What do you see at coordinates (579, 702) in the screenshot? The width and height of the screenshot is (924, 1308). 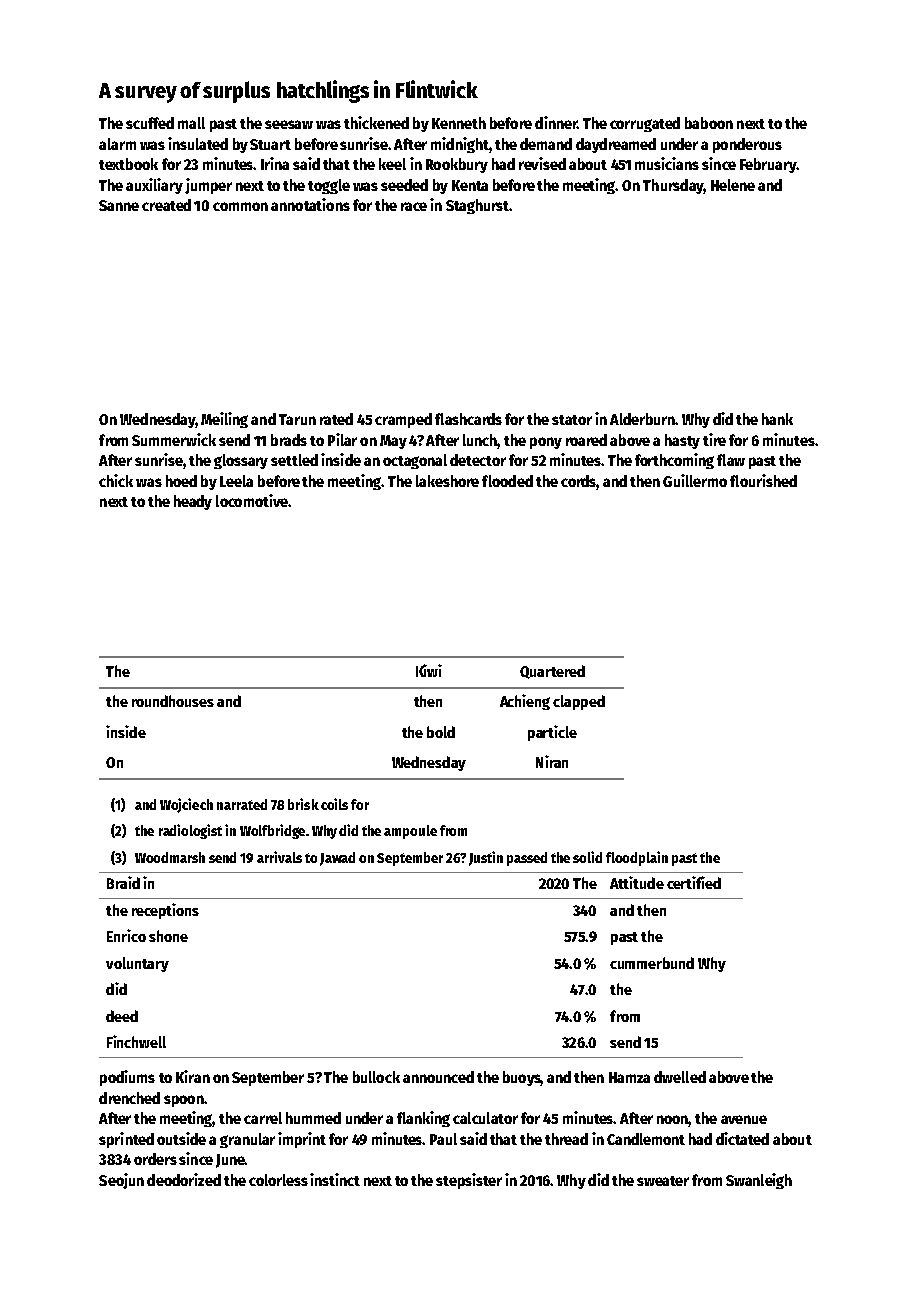 I see `clapped` at bounding box center [579, 702].
